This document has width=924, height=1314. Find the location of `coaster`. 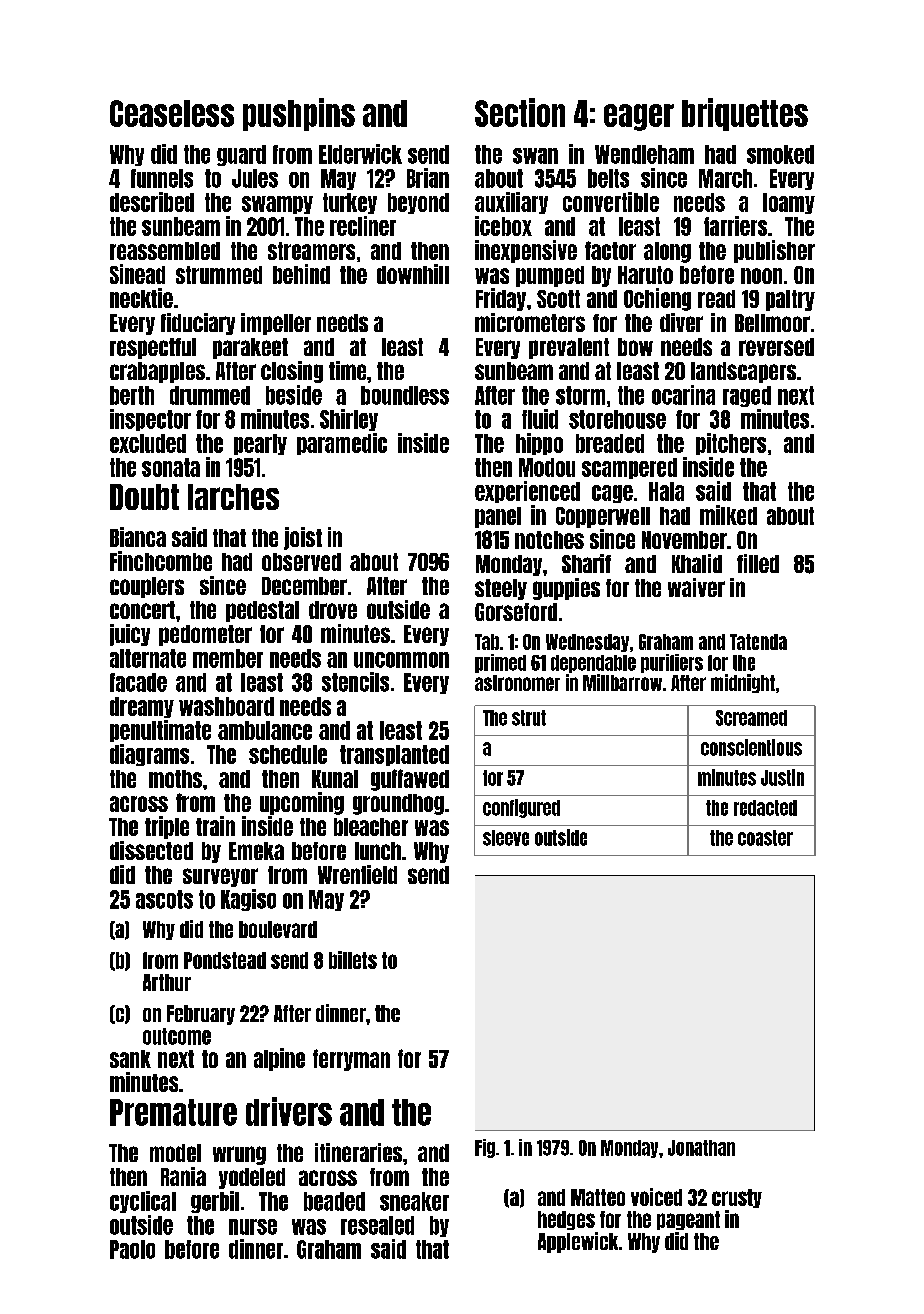

coaster is located at coordinates (765, 838).
